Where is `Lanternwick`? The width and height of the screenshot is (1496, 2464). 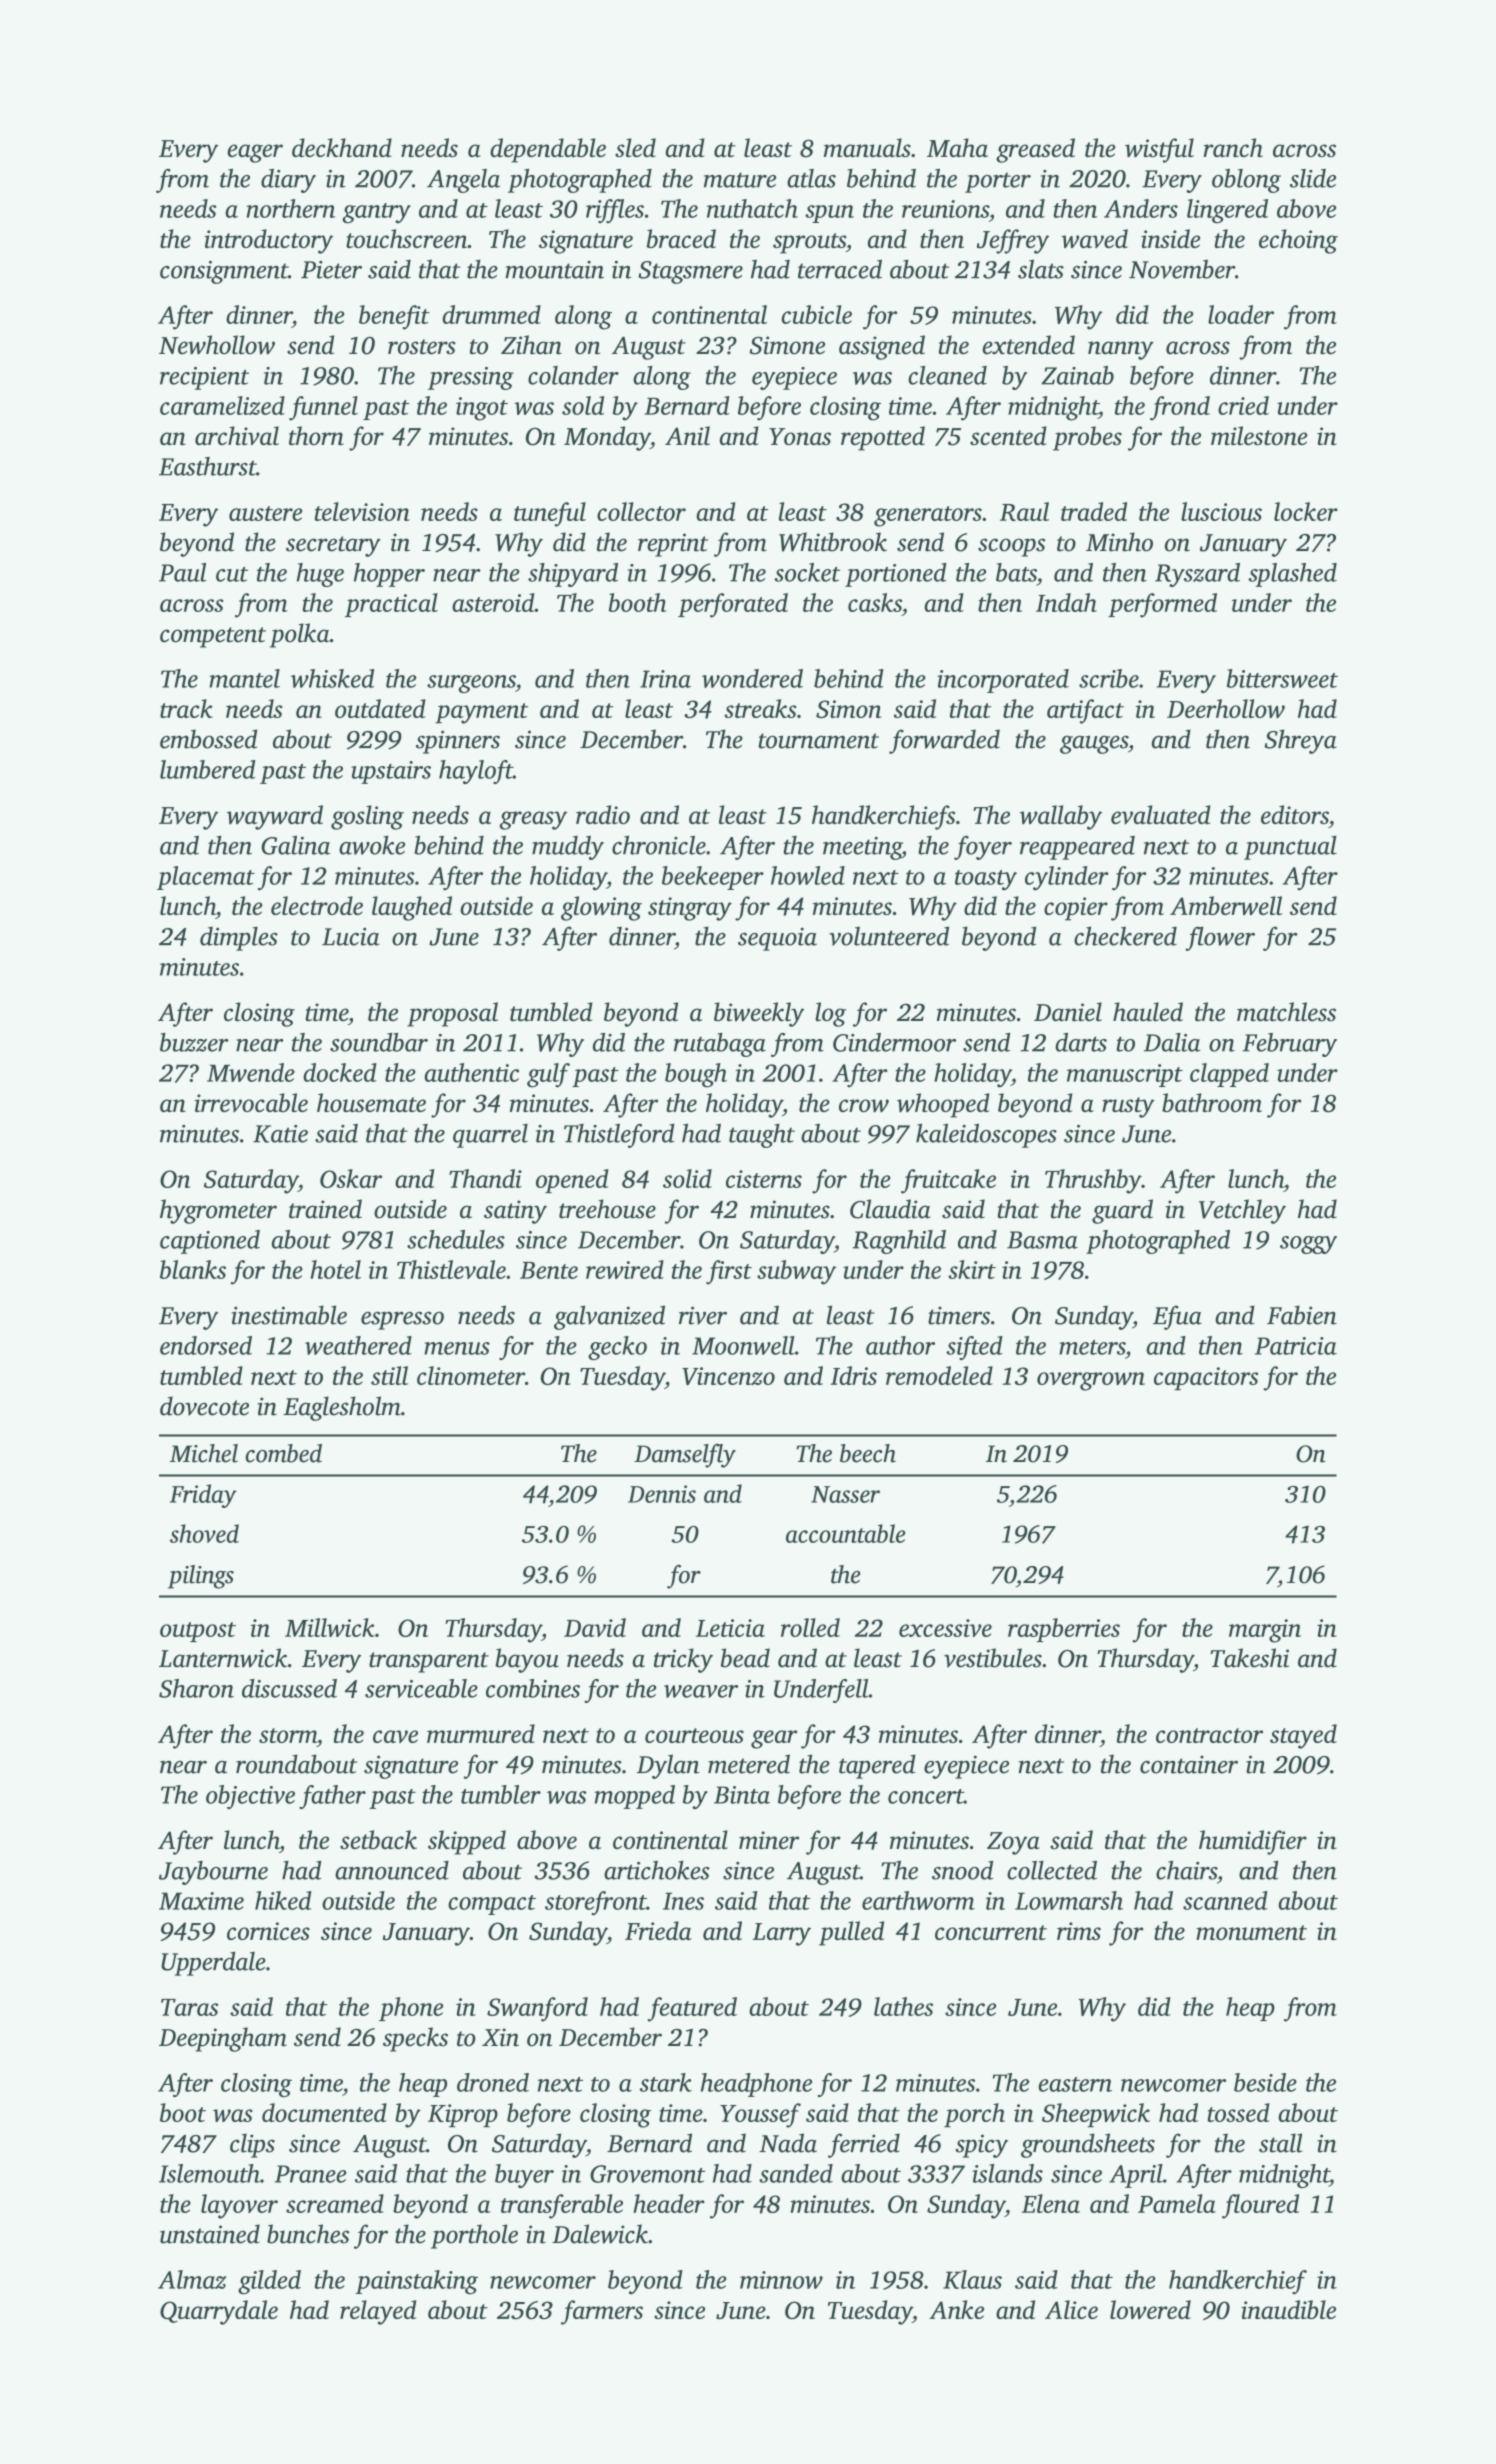
Lanternwick is located at coordinates (223, 1658).
